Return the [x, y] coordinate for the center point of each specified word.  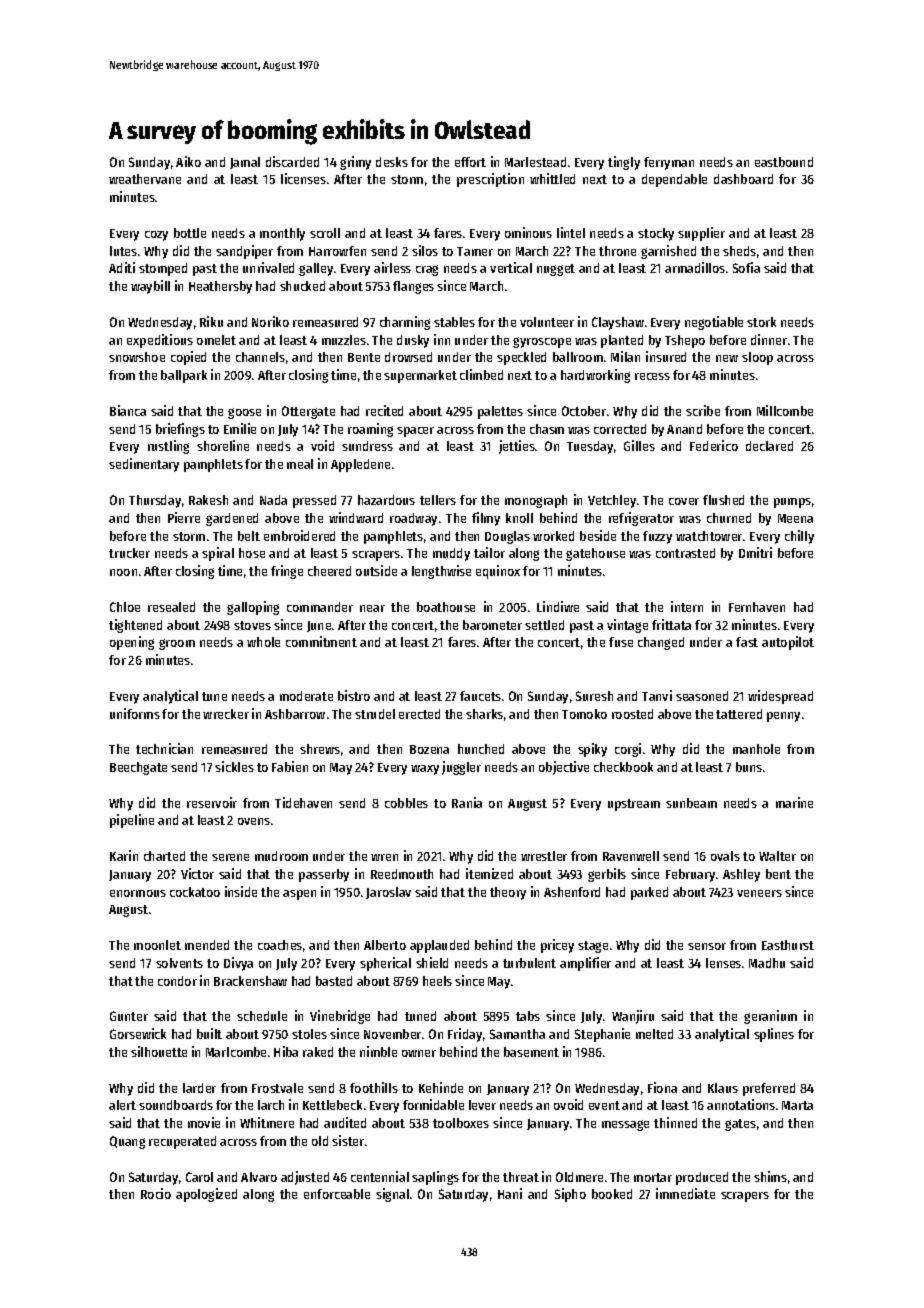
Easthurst [788, 945]
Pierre [184, 517]
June [319, 626]
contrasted [685, 553]
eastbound [784, 162]
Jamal [245, 163]
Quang [127, 1142]
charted [164, 856]
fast [747, 642]
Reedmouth [402, 874]
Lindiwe [558, 606]
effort [470, 162]
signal [392, 1195]
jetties [517, 447]
